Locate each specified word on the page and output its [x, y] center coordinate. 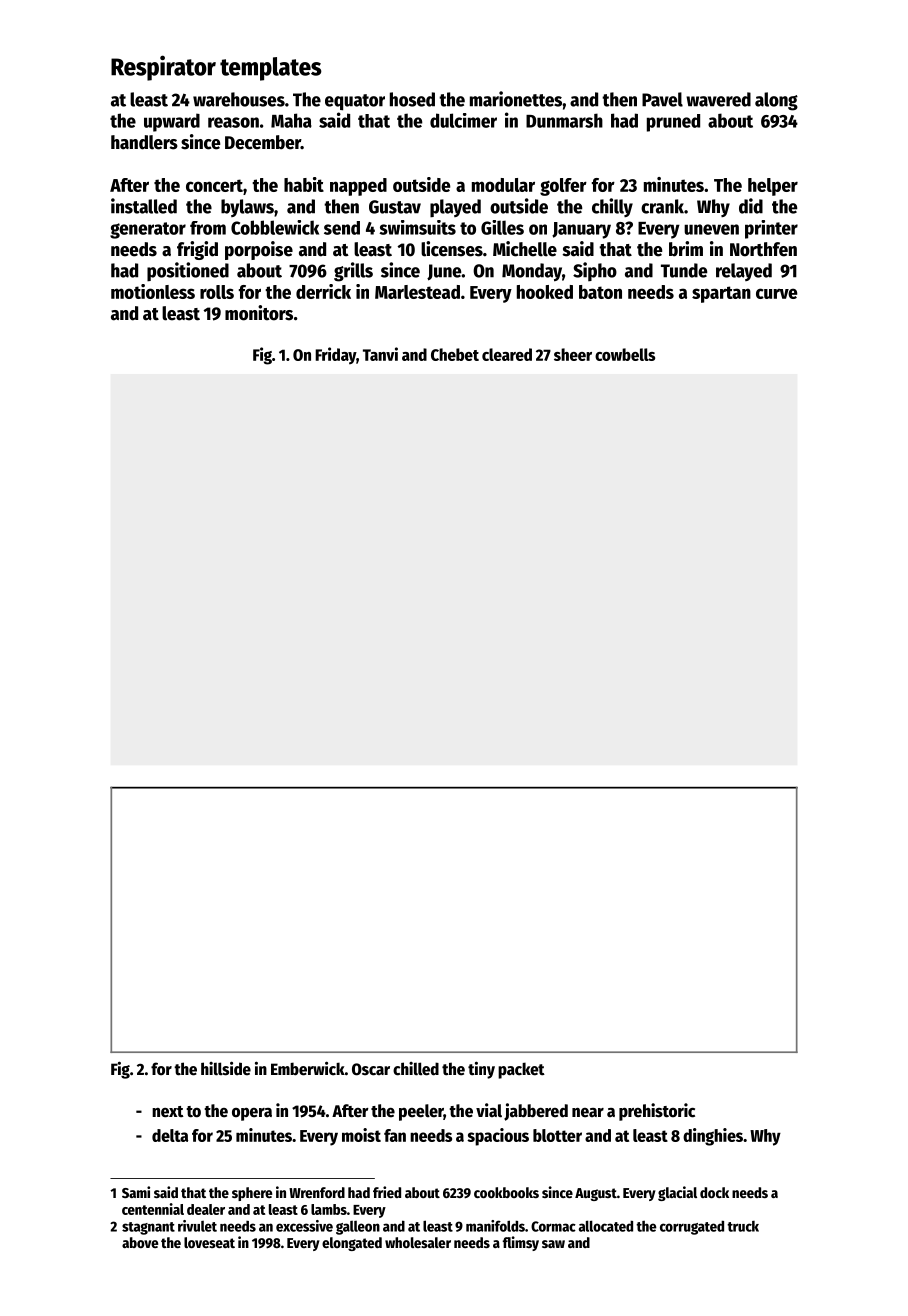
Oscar [371, 1069]
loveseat [209, 1242]
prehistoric [657, 1112]
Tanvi [380, 354]
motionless [153, 291]
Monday [532, 272]
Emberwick [308, 1068]
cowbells [625, 354]
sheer [573, 354]
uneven [711, 229]
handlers [144, 142]
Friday [335, 356]
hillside [226, 1068]
